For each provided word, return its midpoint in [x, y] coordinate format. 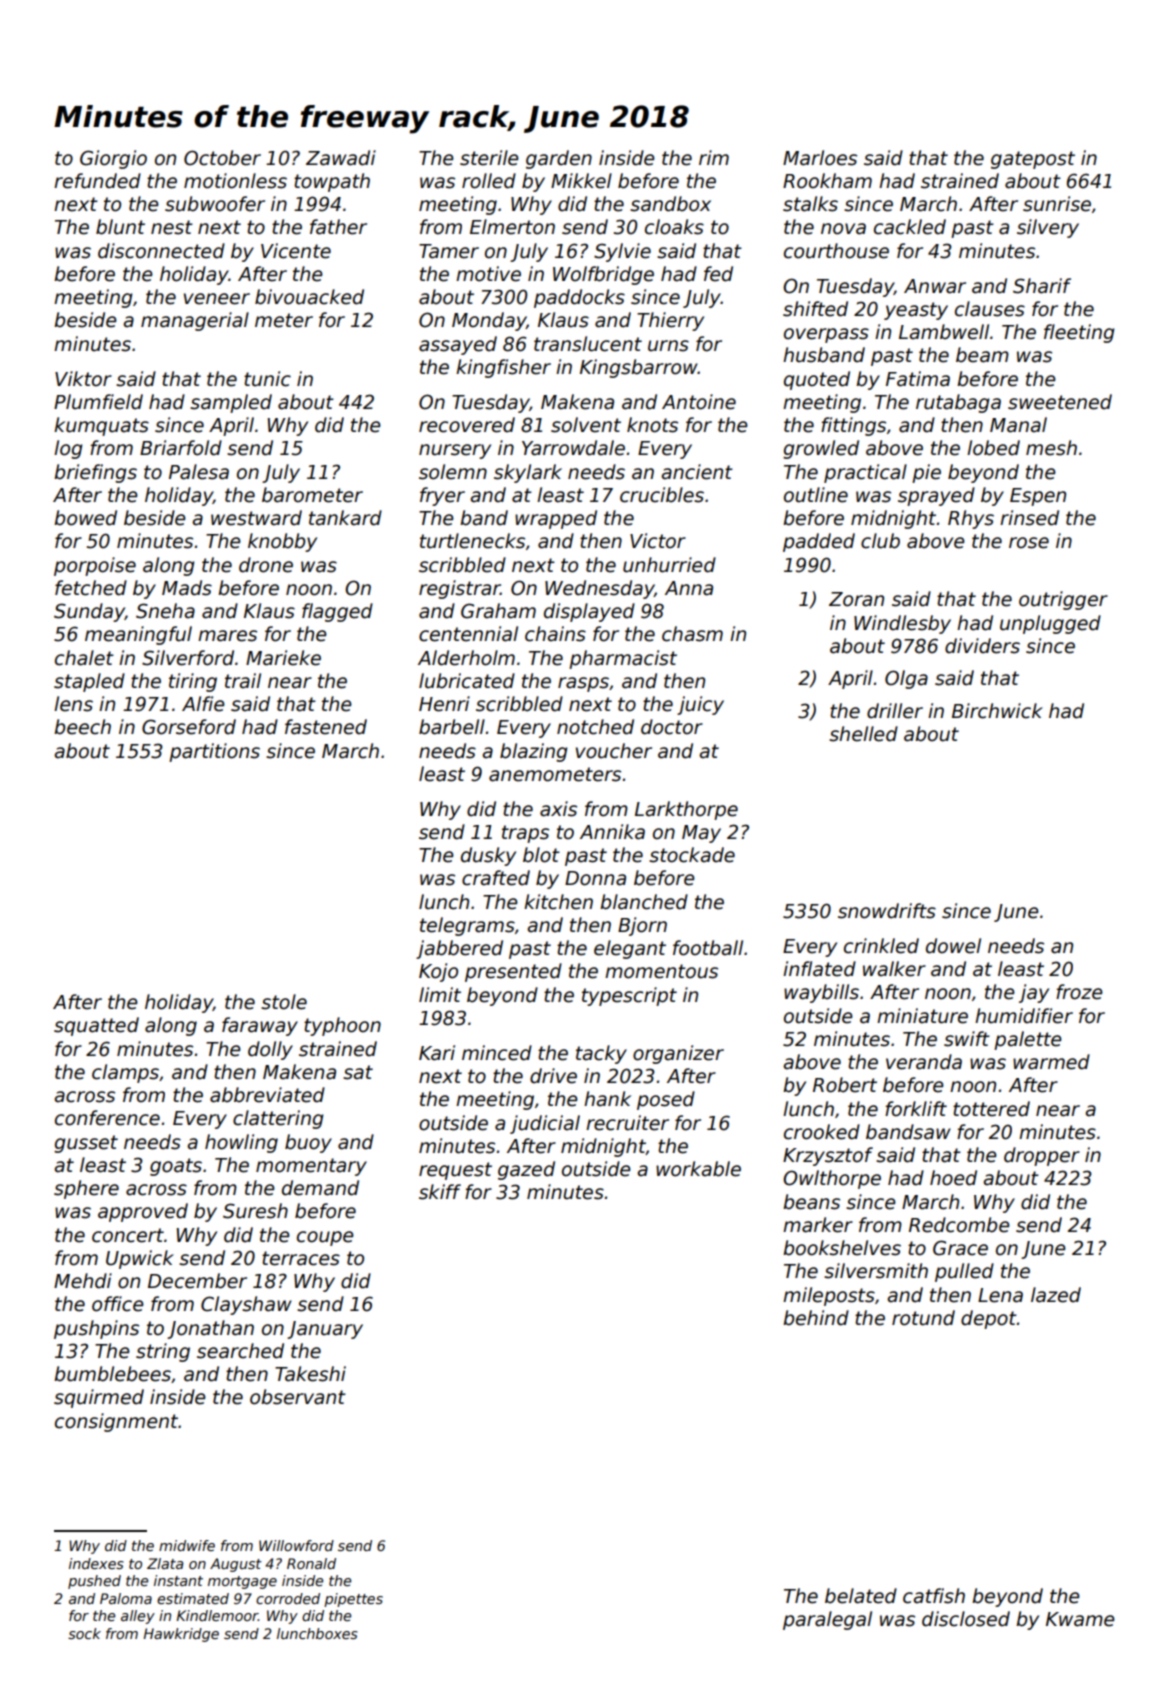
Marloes [820, 158]
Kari [437, 1053]
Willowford [296, 1545]
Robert [845, 1085]
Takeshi [310, 1374]
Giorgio [113, 159]
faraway [260, 1026]
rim [714, 157]
